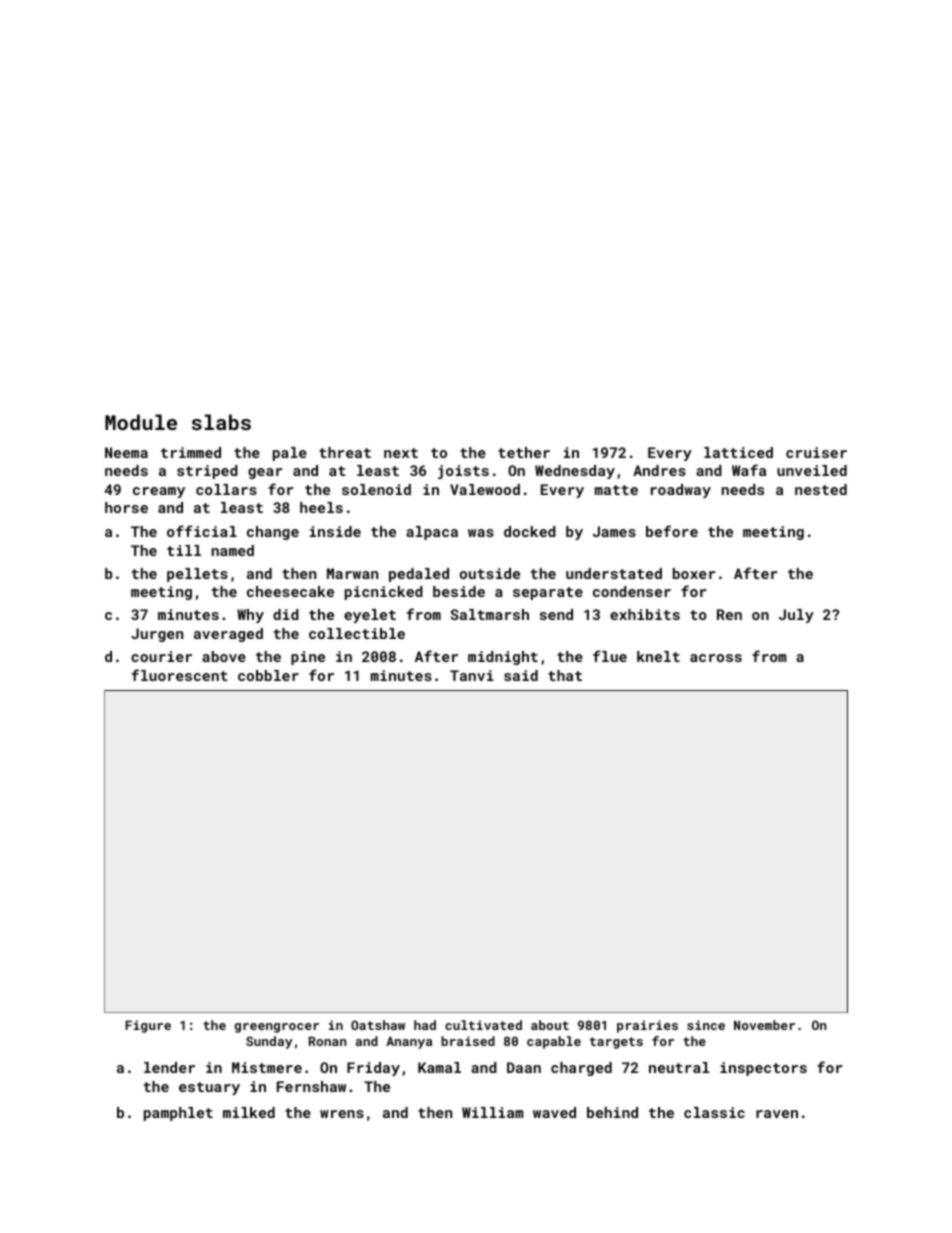 The height and width of the document is (1233, 952). Describe the element at coordinates (221, 422) in the document. I see `slabs` at that location.
